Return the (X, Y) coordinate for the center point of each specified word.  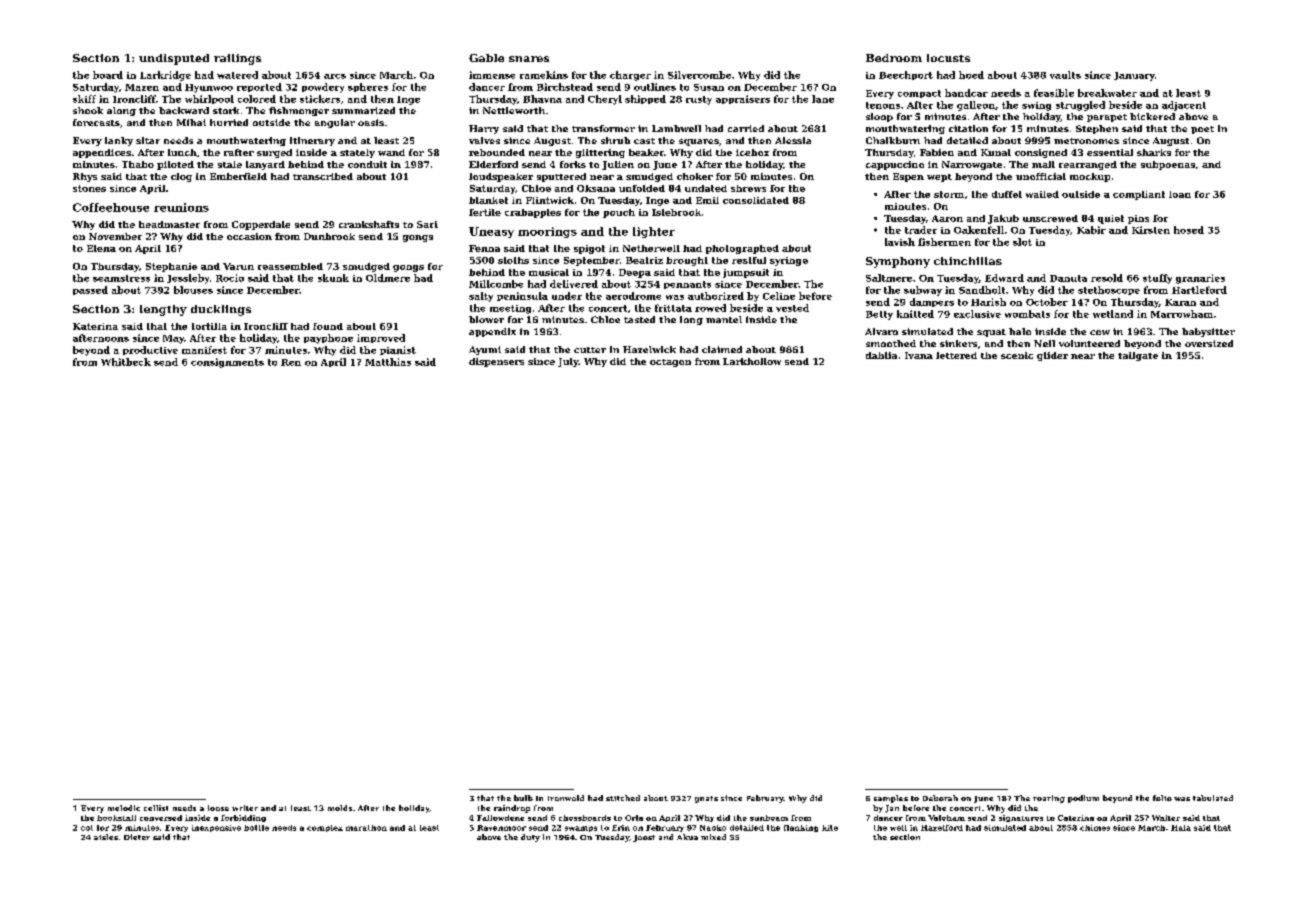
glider (1052, 356)
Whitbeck (126, 362)
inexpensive (216, 828)
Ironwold (566, 798)
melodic (124, 808)
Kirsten (1151, 230)
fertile (485, 212)
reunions (181, 207)
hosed (1189, 230)
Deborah (940, 798)
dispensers (496, 362)
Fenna (484, 248)
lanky (119, 141)
